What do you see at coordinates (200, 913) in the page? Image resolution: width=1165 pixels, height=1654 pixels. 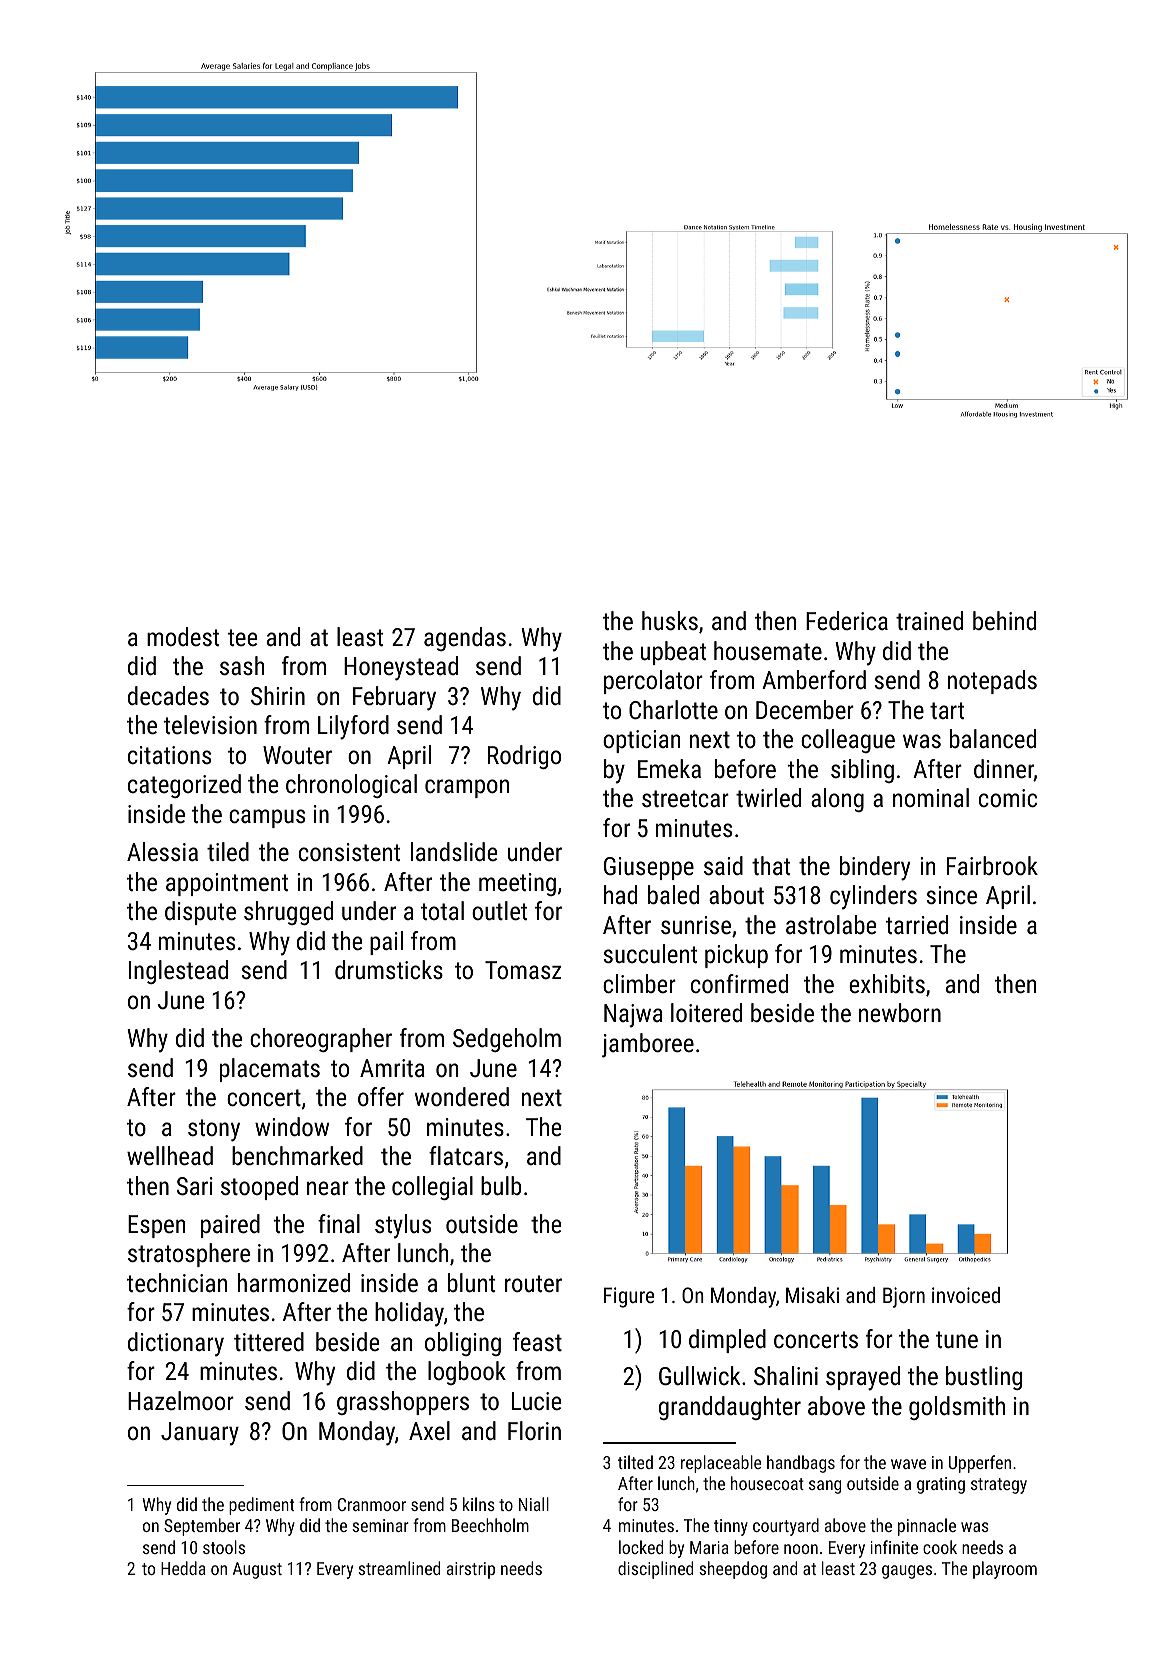 I see `dispute` at bounding box center [200, 913].
